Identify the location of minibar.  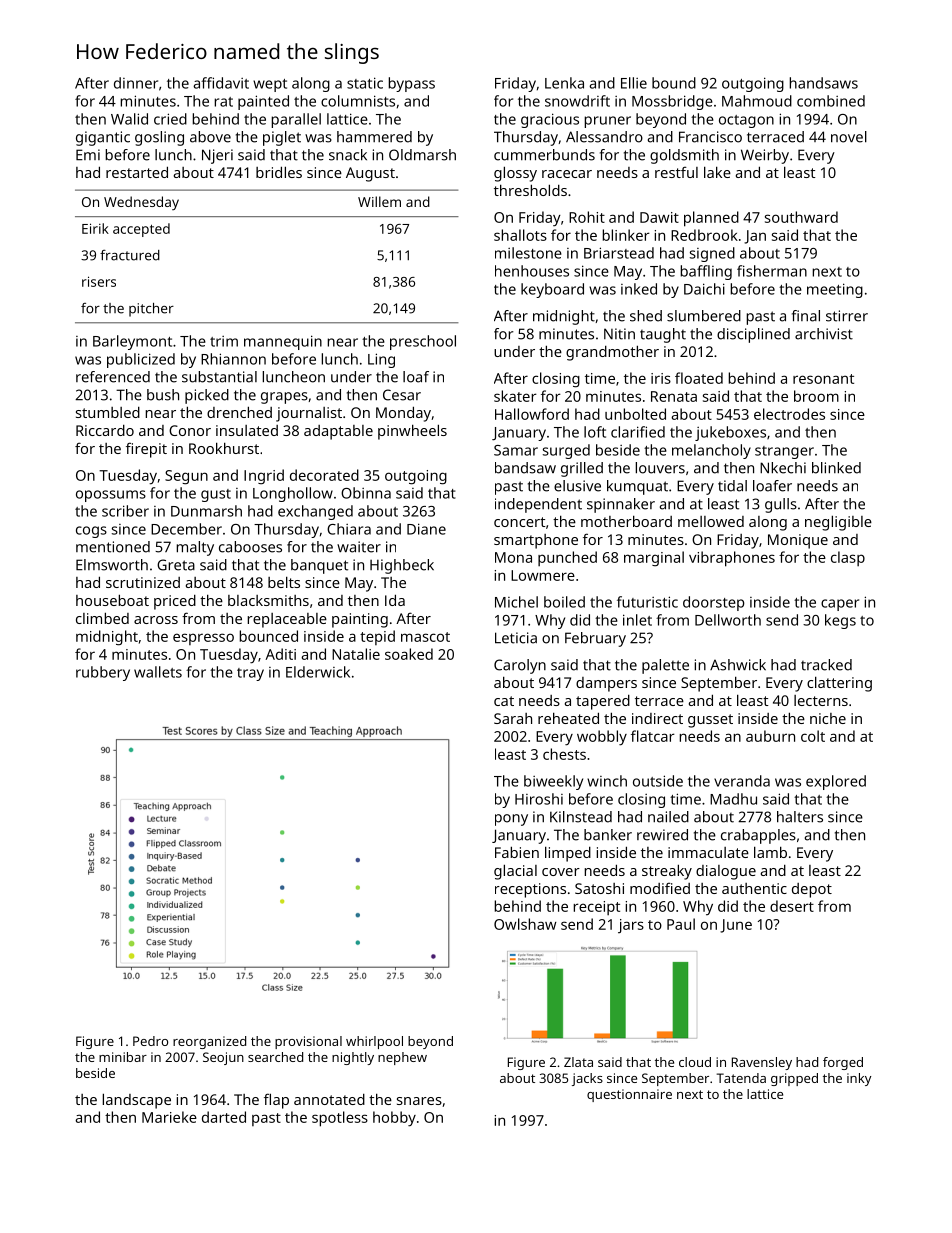
(123, 1057).
